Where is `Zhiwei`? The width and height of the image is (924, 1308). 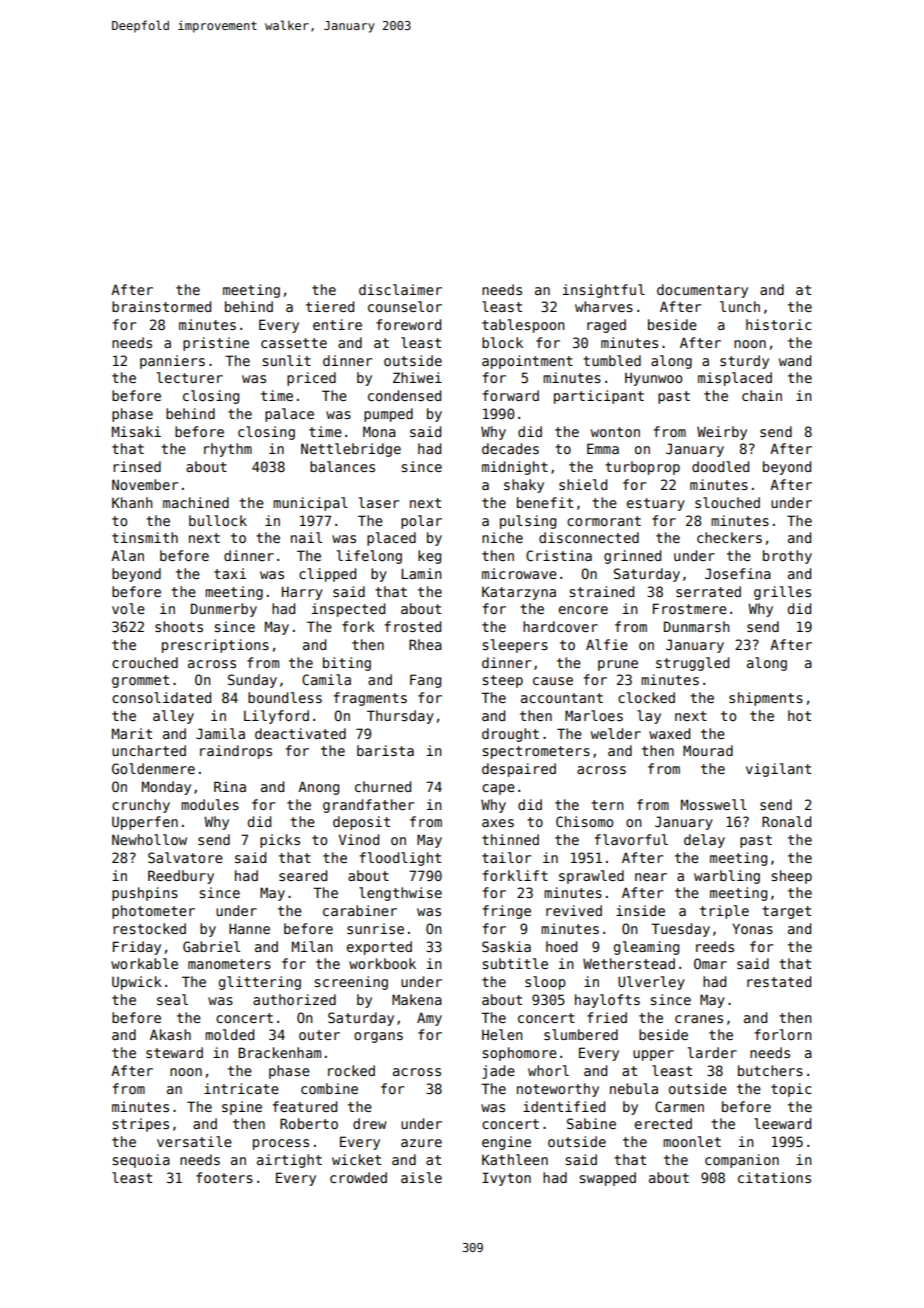
Zhiwei is located at coordinates (417, 377).
